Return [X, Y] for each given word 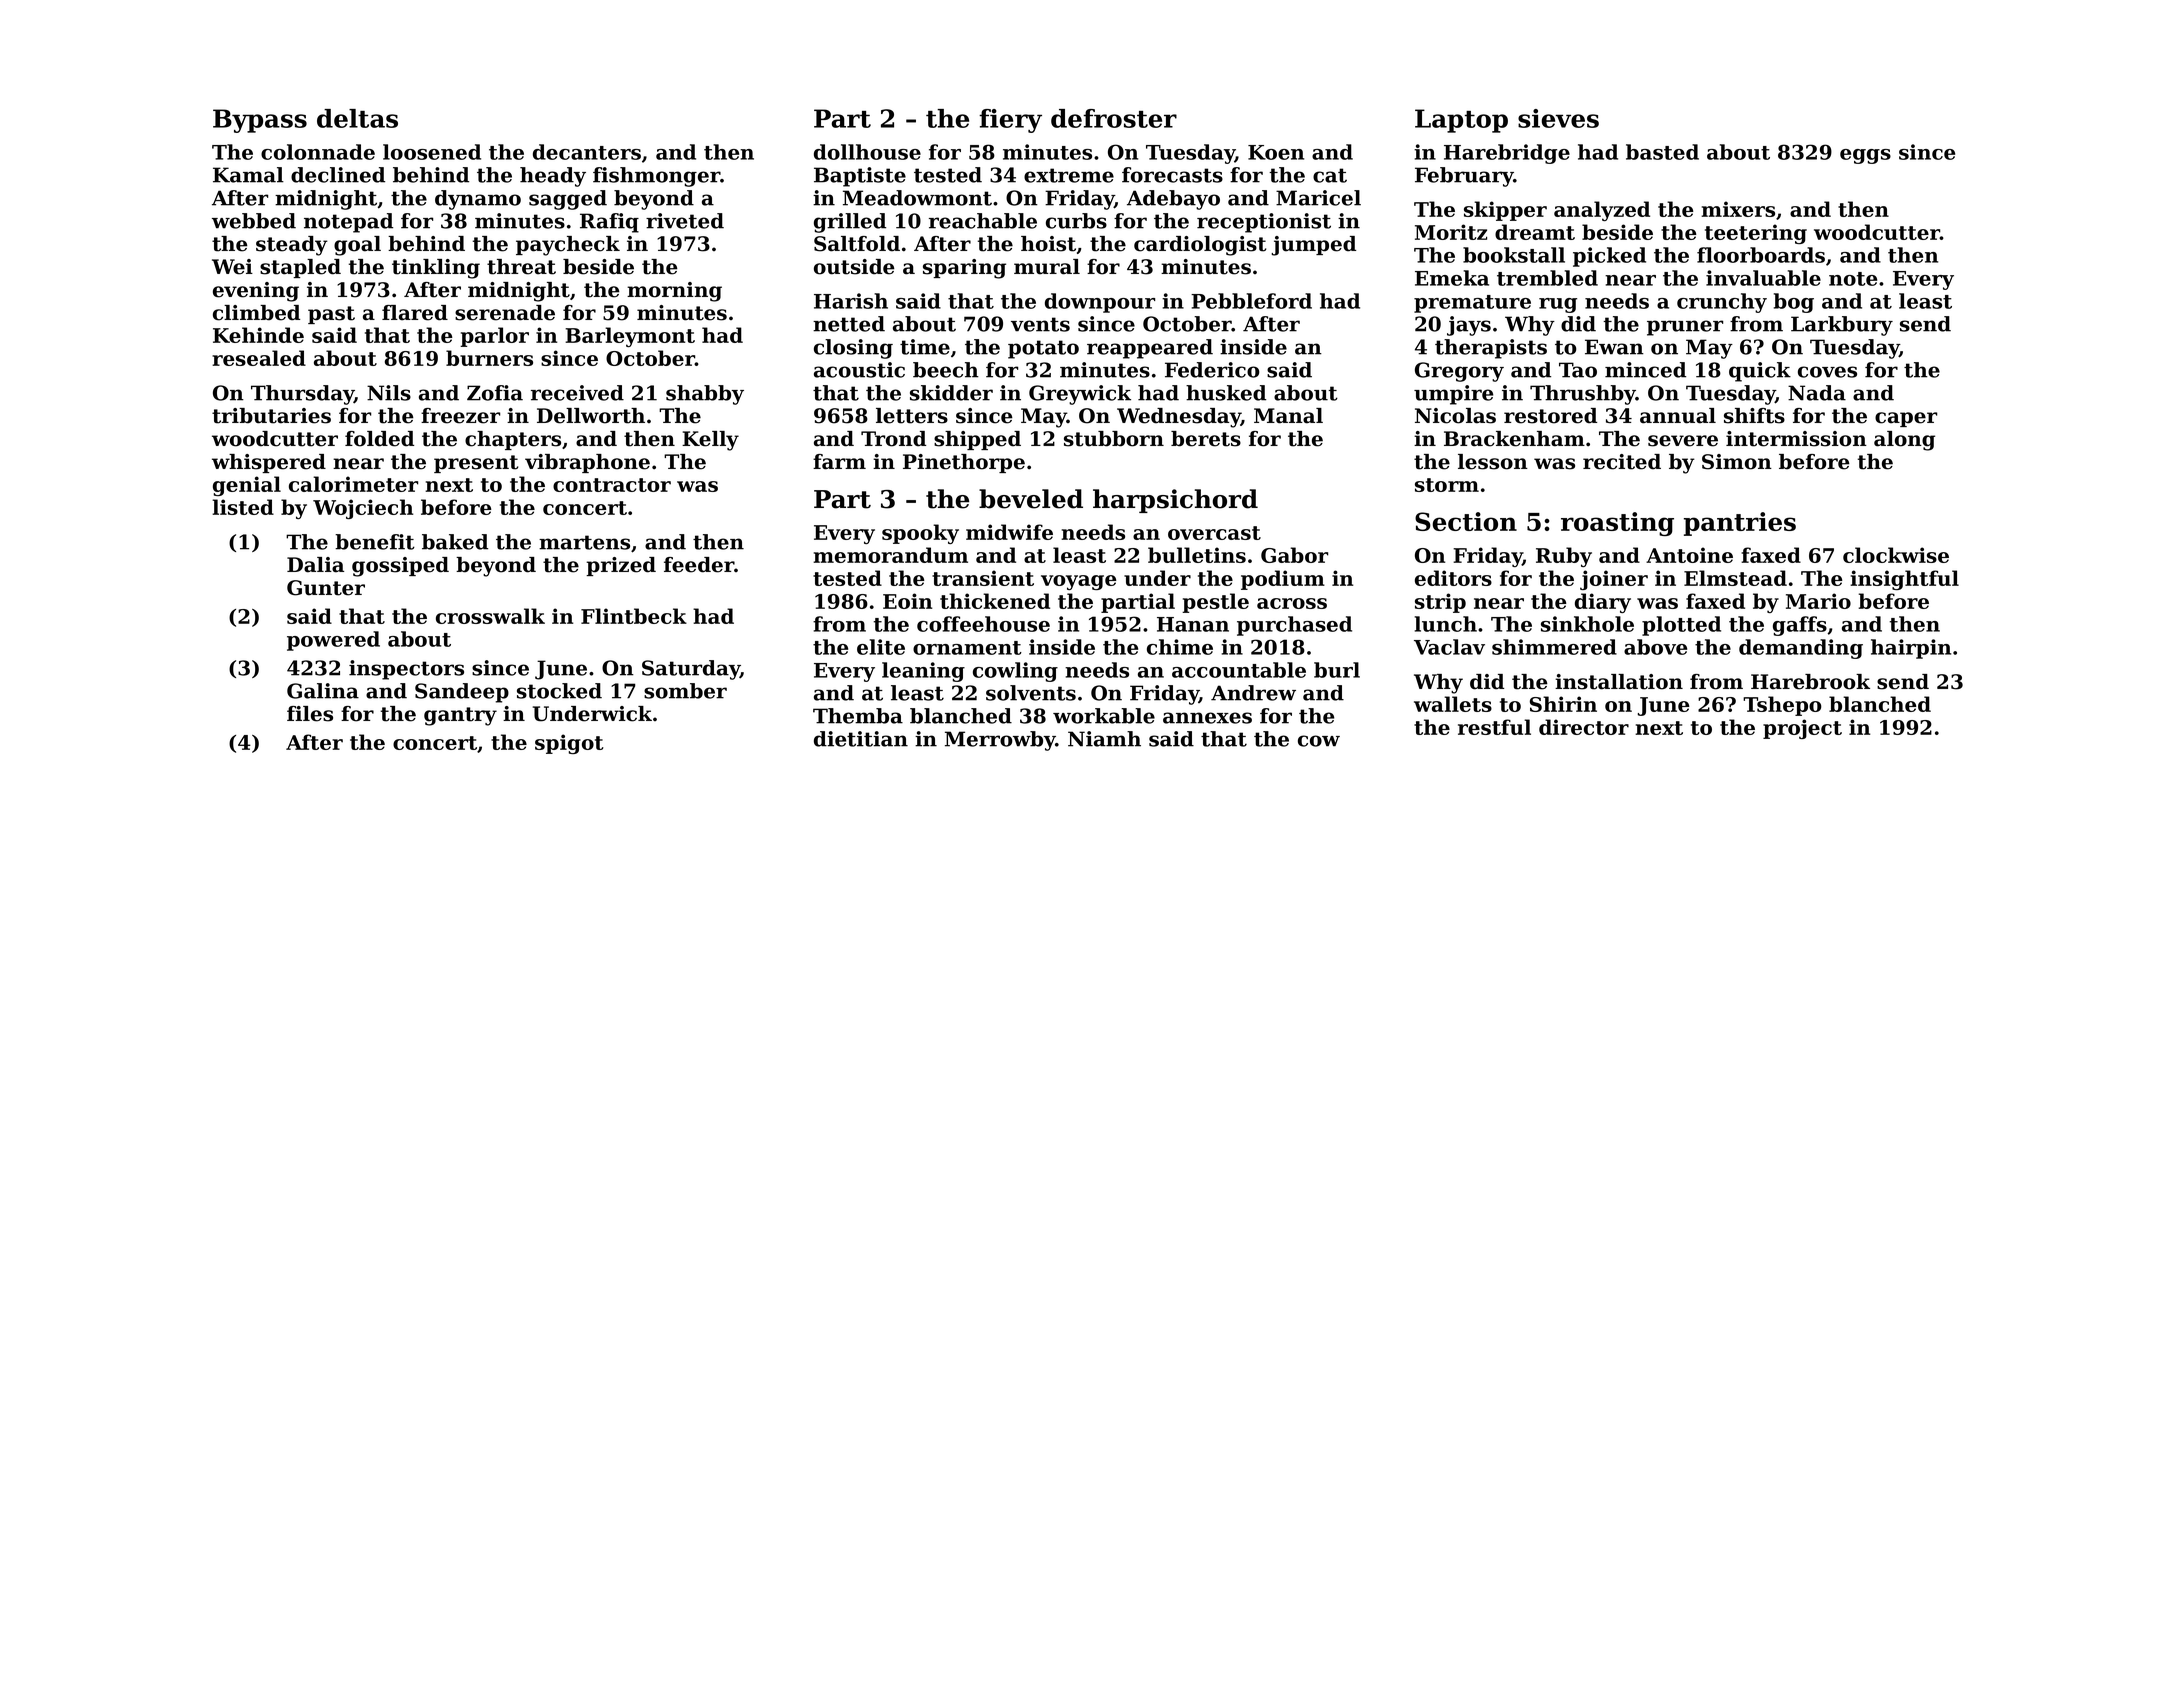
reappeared [1150, 349]
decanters [587, 152]
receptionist [1264, 223]
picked [1609, 257]
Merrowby [1000, 741]
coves [1827, 372]
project [1802, 729]
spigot [569, 744]
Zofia [495, 393]
